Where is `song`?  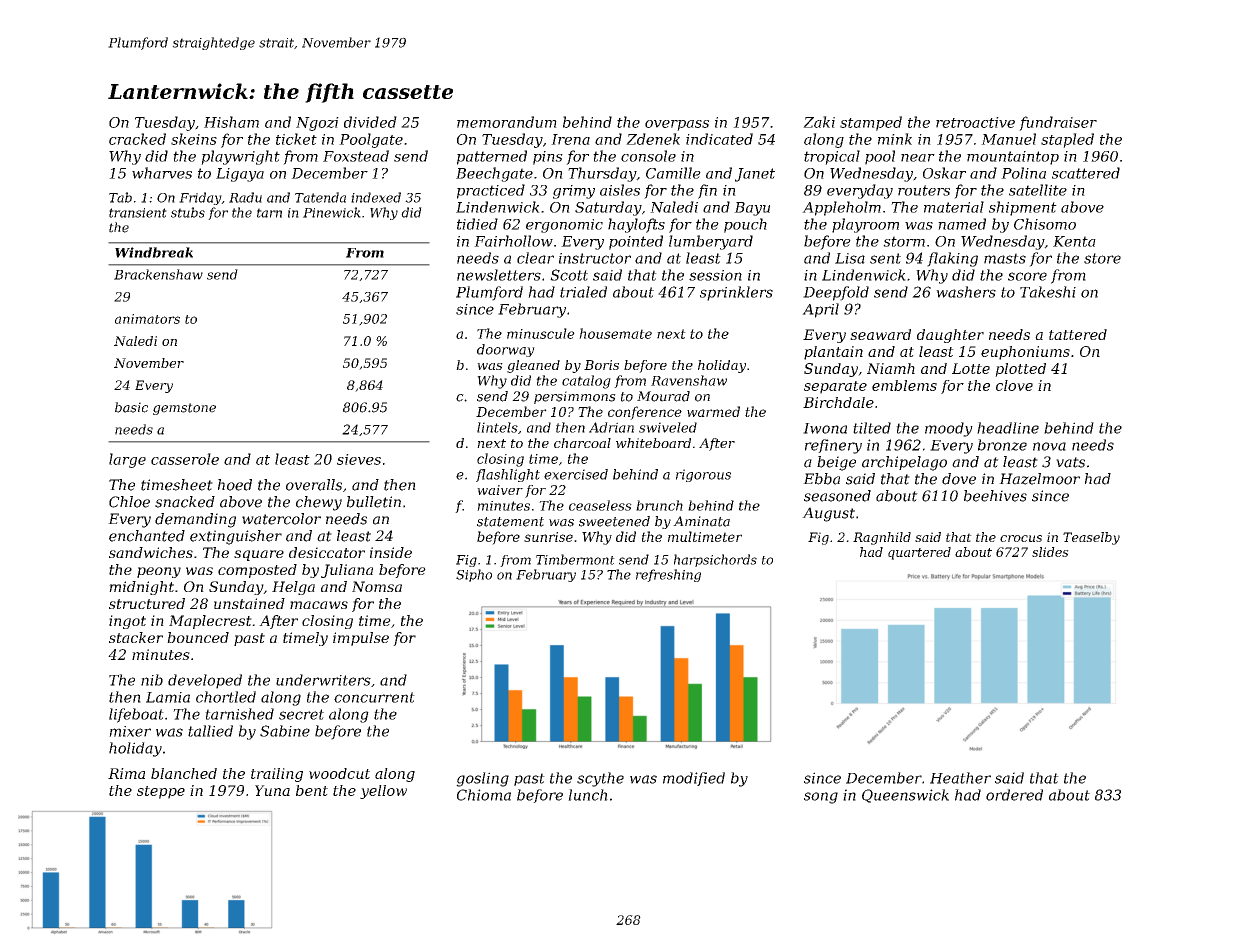 song is located at coordinates (821, 798).
